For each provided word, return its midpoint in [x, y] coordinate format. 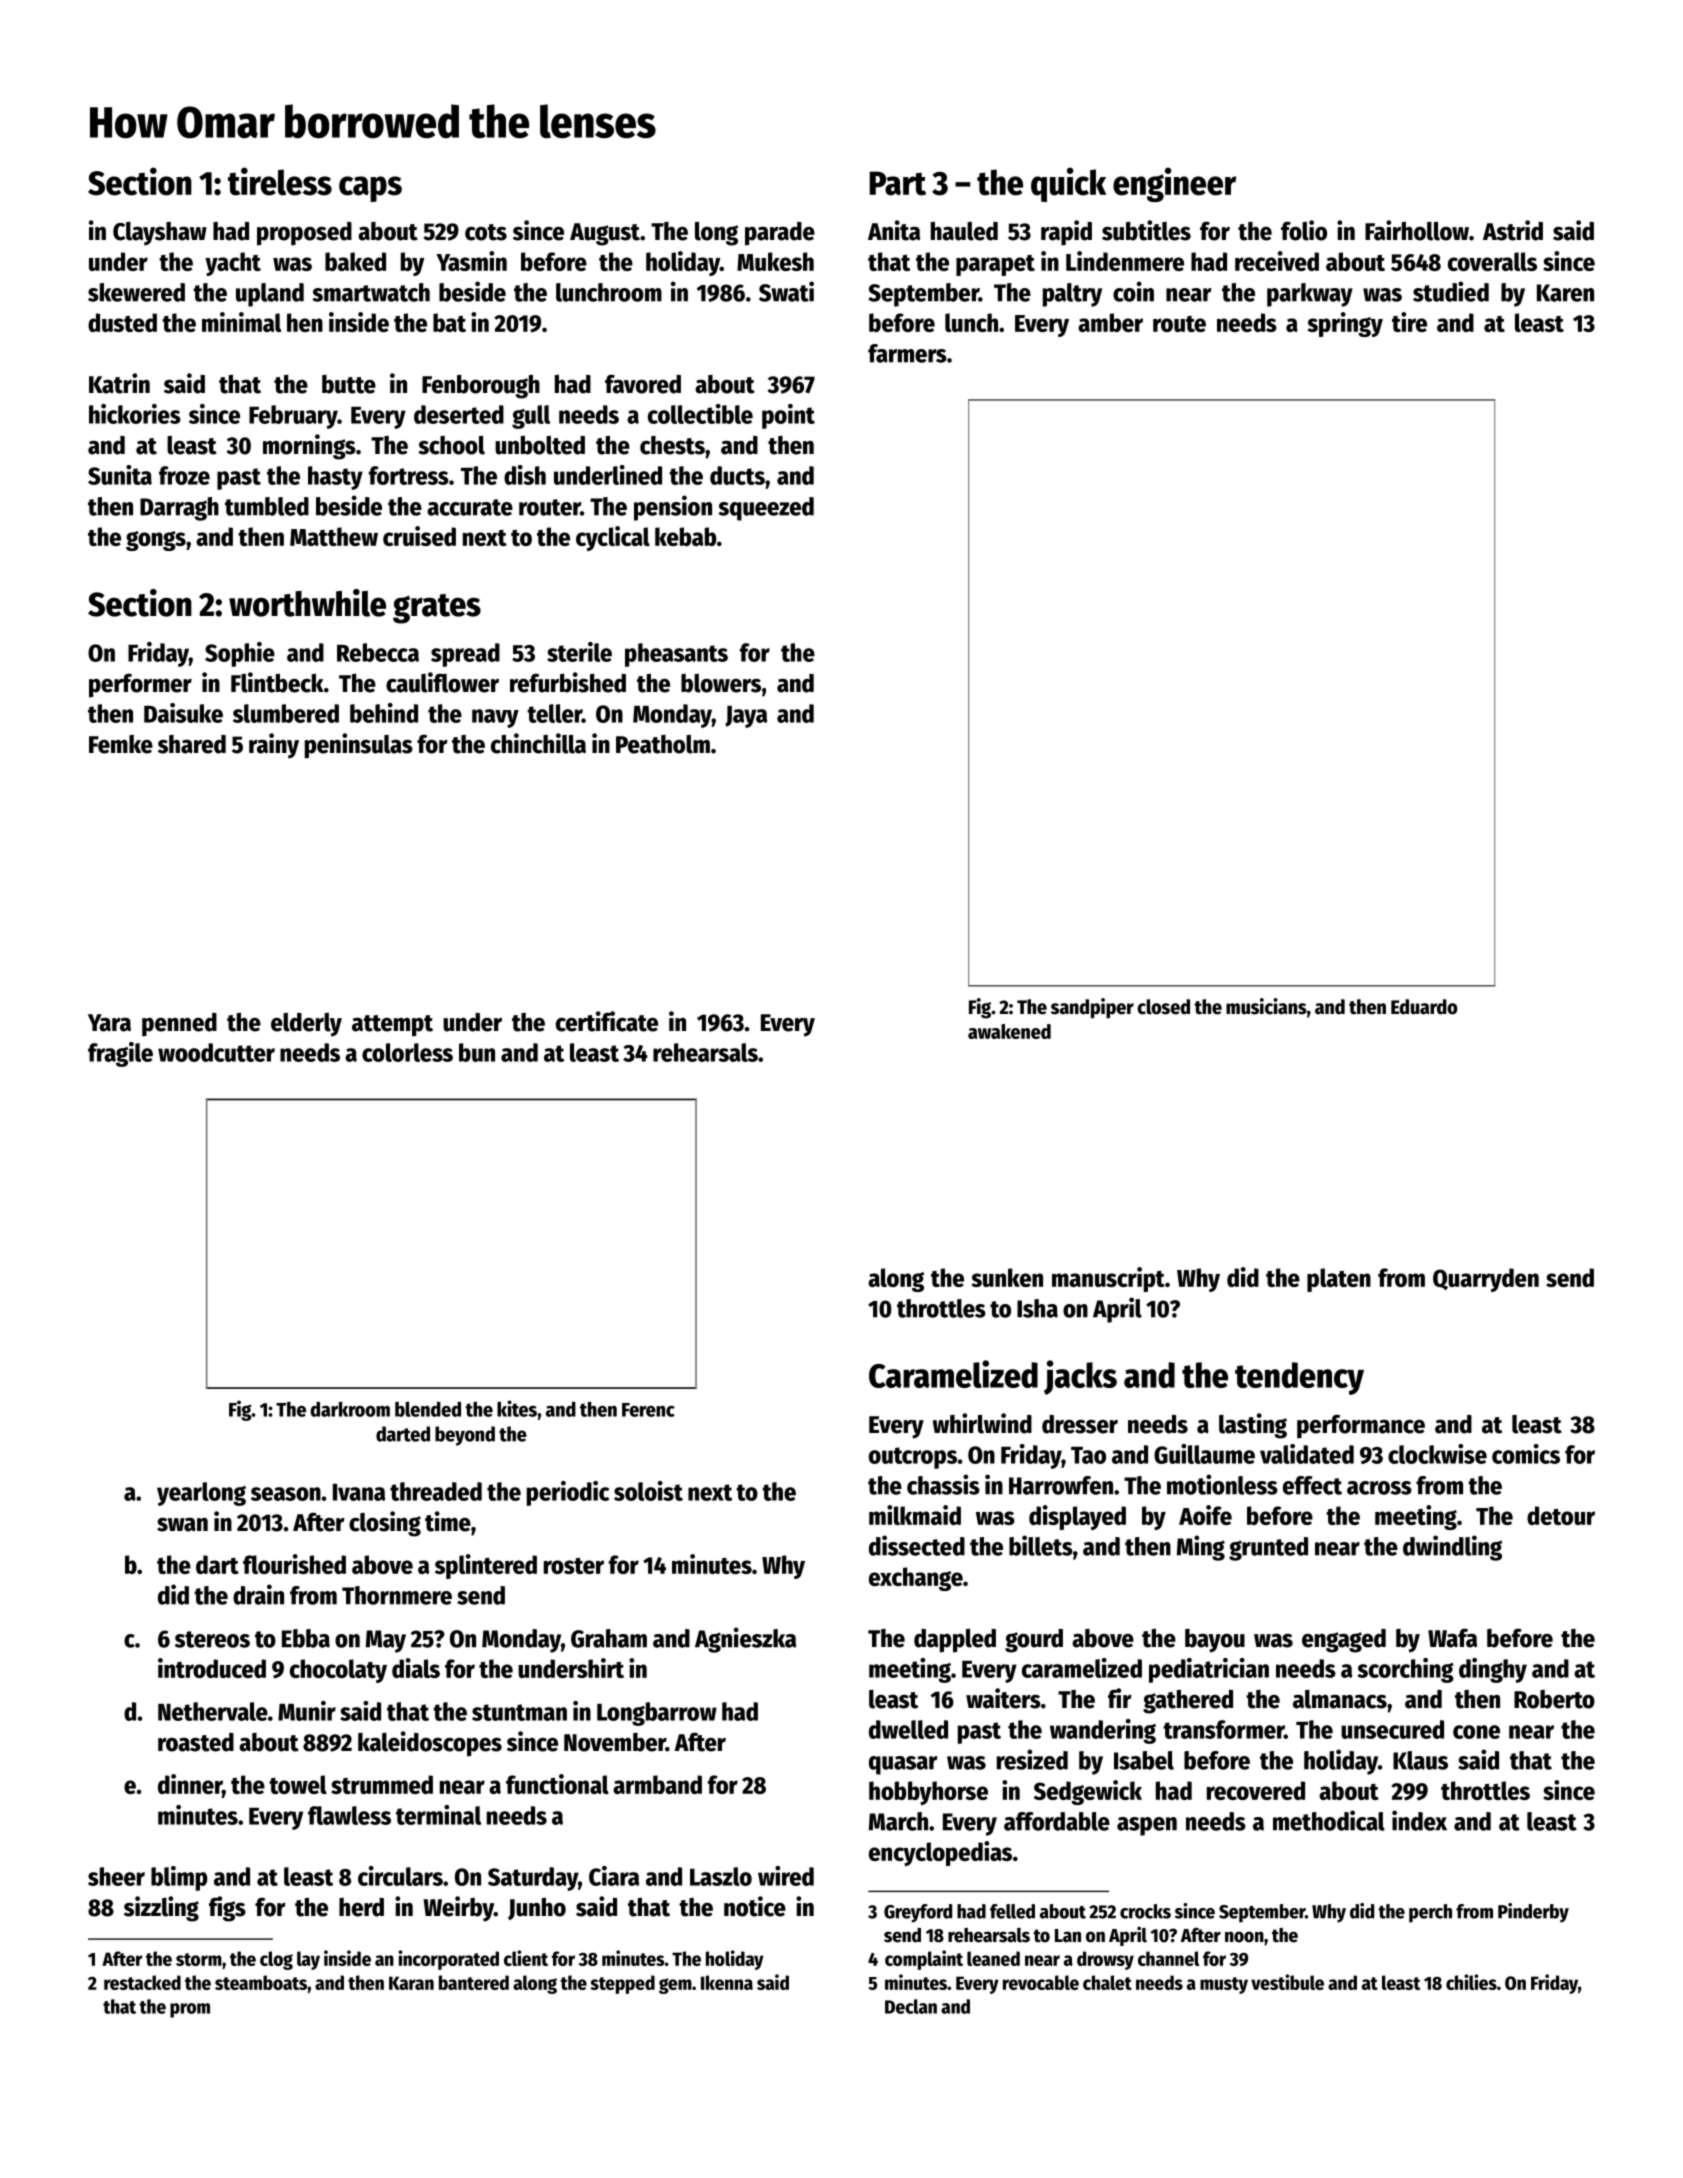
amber [1110, 322]
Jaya [746, 717]
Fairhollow [1417, 230]
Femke [121, 744]
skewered [136, 292]
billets [1041, 1545]
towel [298, 1784]
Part [897, 183]
